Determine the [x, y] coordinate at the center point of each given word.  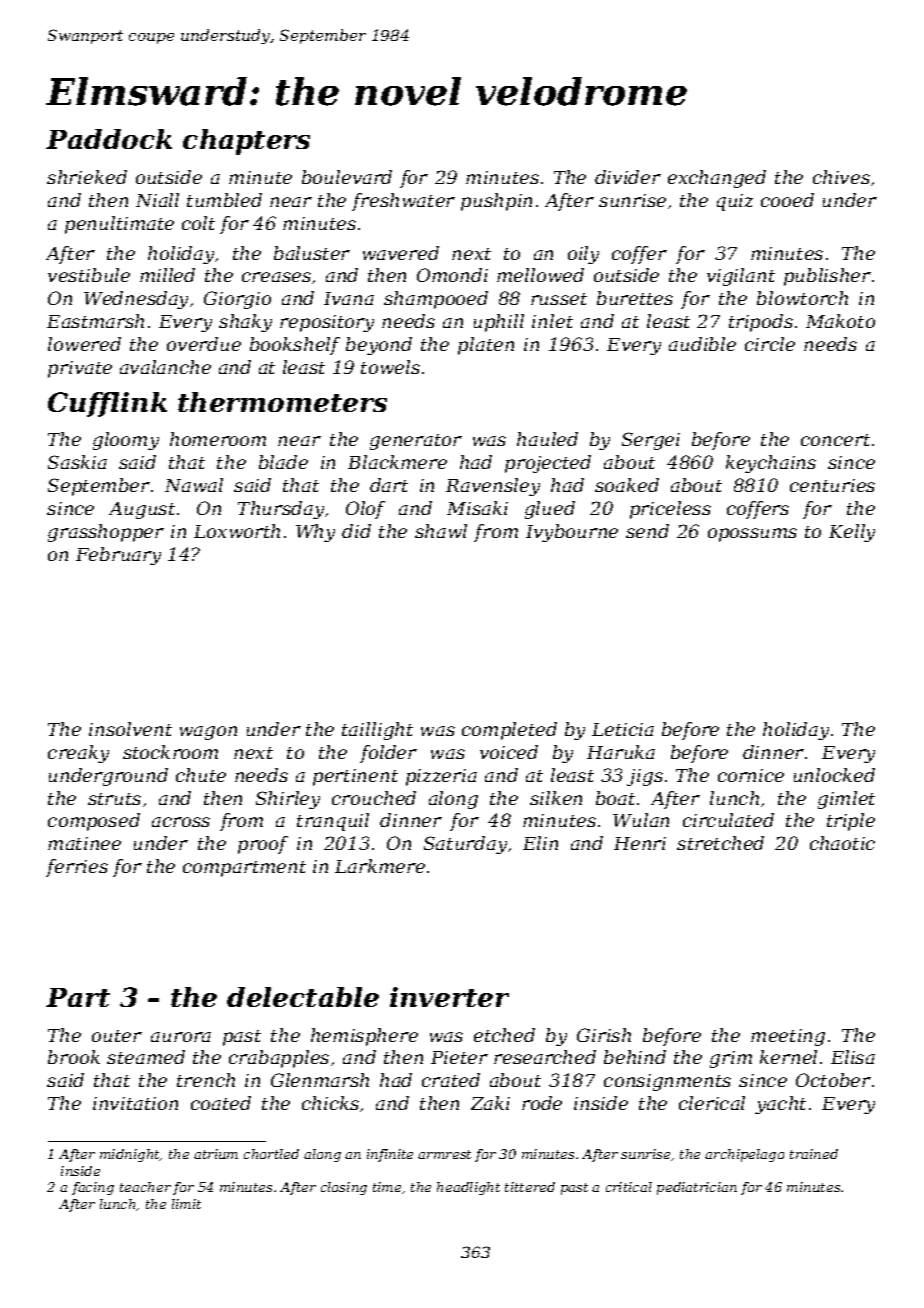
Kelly [852, 533]
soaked [627, 485]
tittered [530, 1187]
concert [835, 440]
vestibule [89, 275]
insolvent [130, 729]
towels [390, 367]
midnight [130, 1155]
